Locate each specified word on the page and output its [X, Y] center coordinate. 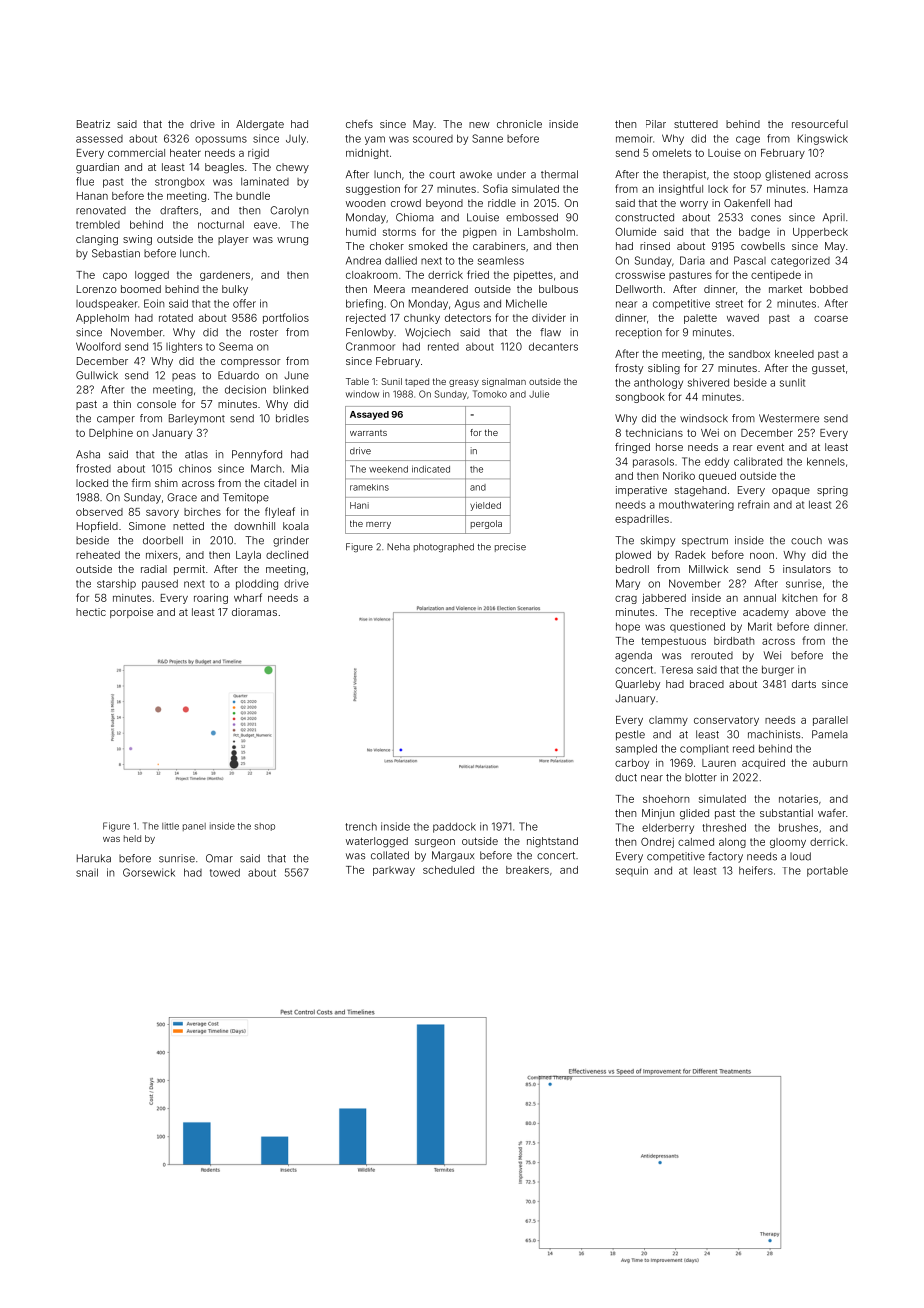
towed [225, 872]
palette [700, 319]
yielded [485, 506]
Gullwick [97, 375]
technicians [654, 433]
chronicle [519, 124]
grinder [291, 541]
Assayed [369, 415]
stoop [747, 175]
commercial [136, 153]
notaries [798, 799]
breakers [527, 870]
